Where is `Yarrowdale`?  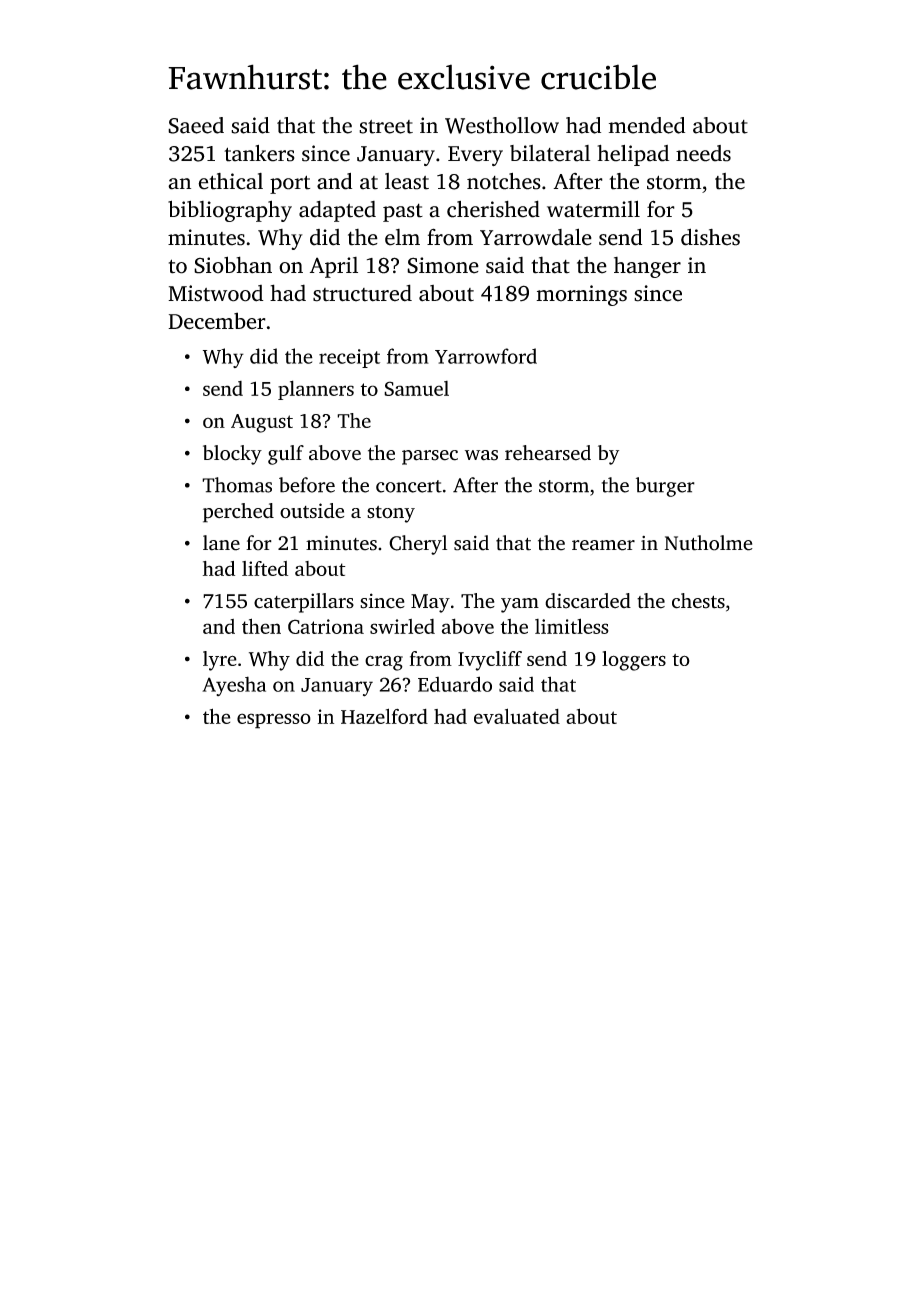
Yarrowdale is located at coordinates (536, 237).
